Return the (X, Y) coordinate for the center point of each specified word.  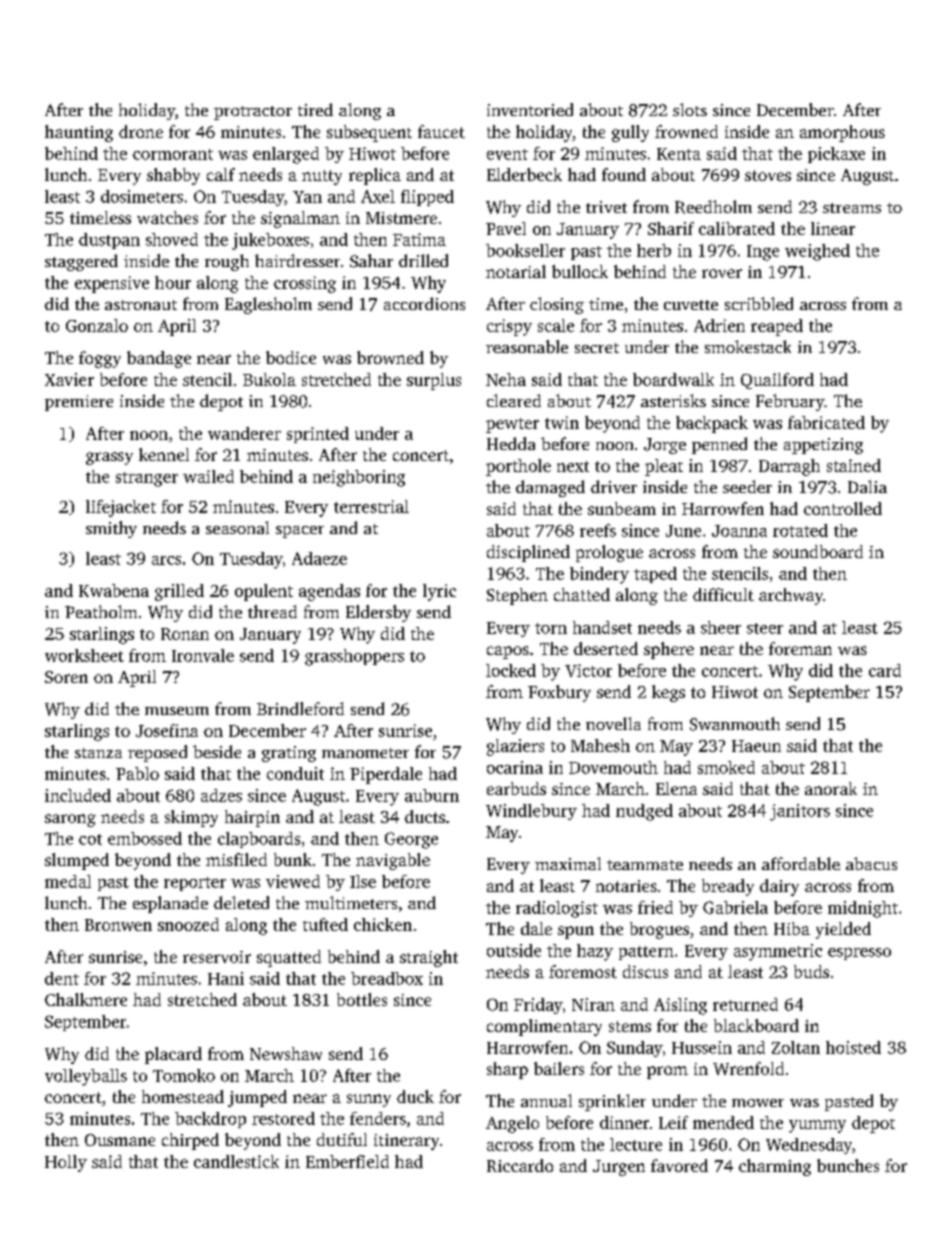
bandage (159, 359)
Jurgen (619, 1168)
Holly (66, 1163)
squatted (289, 958)
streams (852, 208)
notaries (626, 886)
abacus (871, 863)
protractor (253, 113)
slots (690, 109)
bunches (848, 1165)
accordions (424, 303)
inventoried (530, 109)
